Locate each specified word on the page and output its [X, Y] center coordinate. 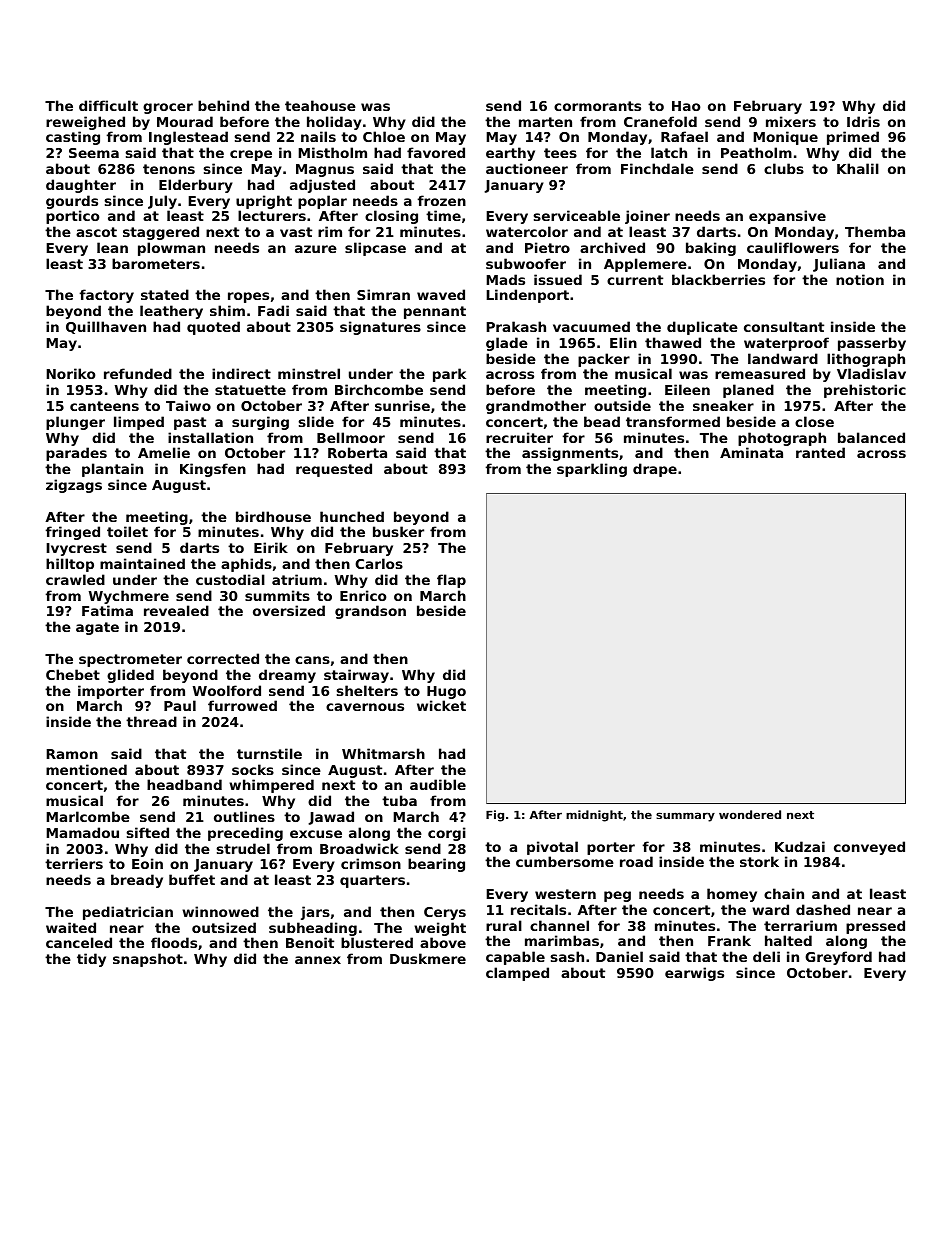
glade [507, 344]
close [814, 421]
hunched [352, 516]
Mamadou [82, 832]
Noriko [70, 373]
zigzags [74, 486]
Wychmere [129, 597]
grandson [370, 612]
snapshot [148, 960]
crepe [251, 155]
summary [685, 817]
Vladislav [871, 373]
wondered [750, 814]
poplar [322, 202]
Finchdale [657, 168]
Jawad [331, 818]
